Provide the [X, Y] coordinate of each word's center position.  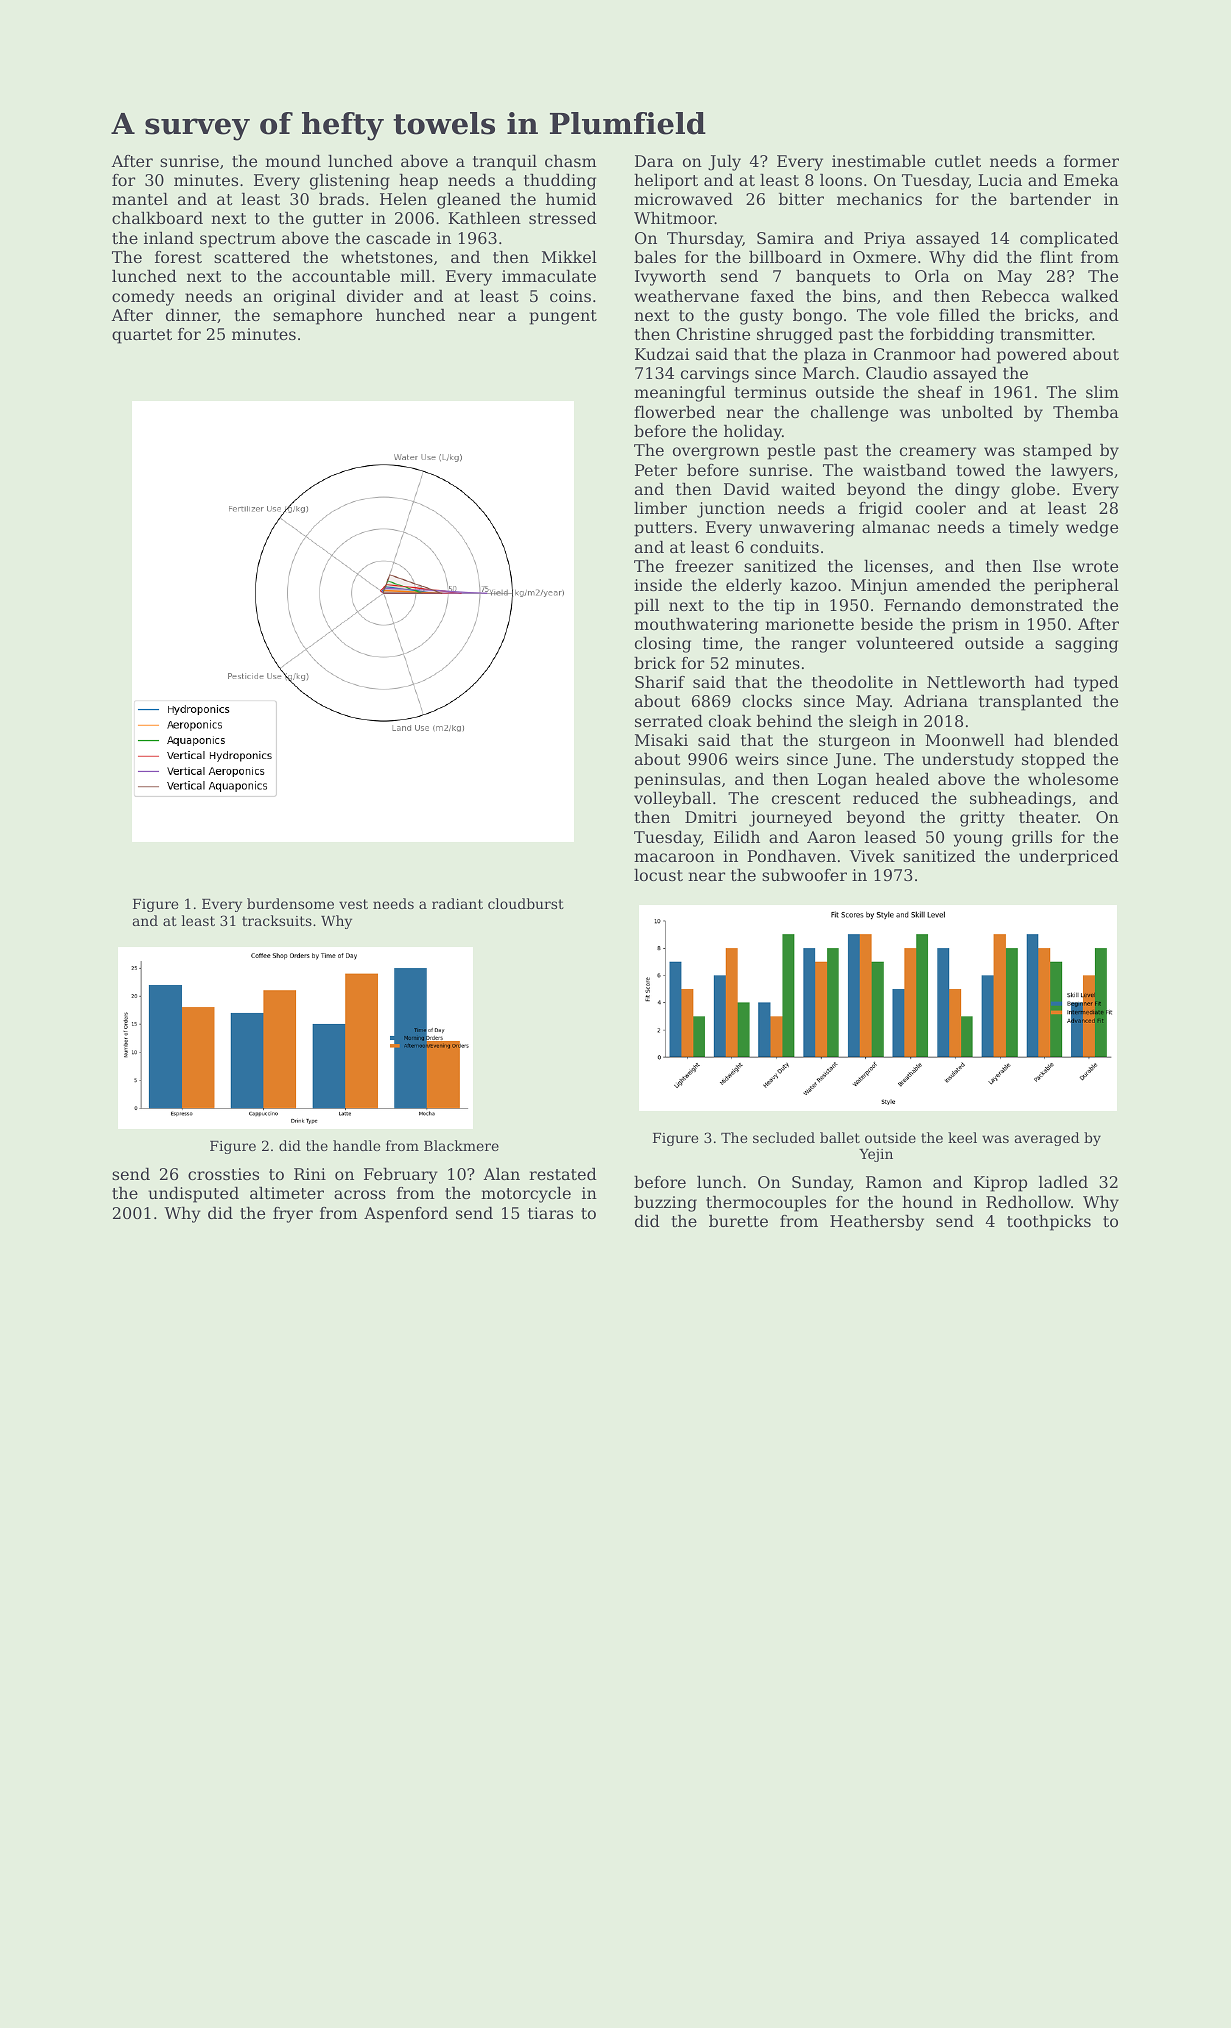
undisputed [193, 1195]
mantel [140, 199]
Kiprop [1000, 1184]
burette [738, 1221]
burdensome [290, 903]
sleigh [873, 723]
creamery [938, 453]
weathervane [686, 296]
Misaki [661, 740]
